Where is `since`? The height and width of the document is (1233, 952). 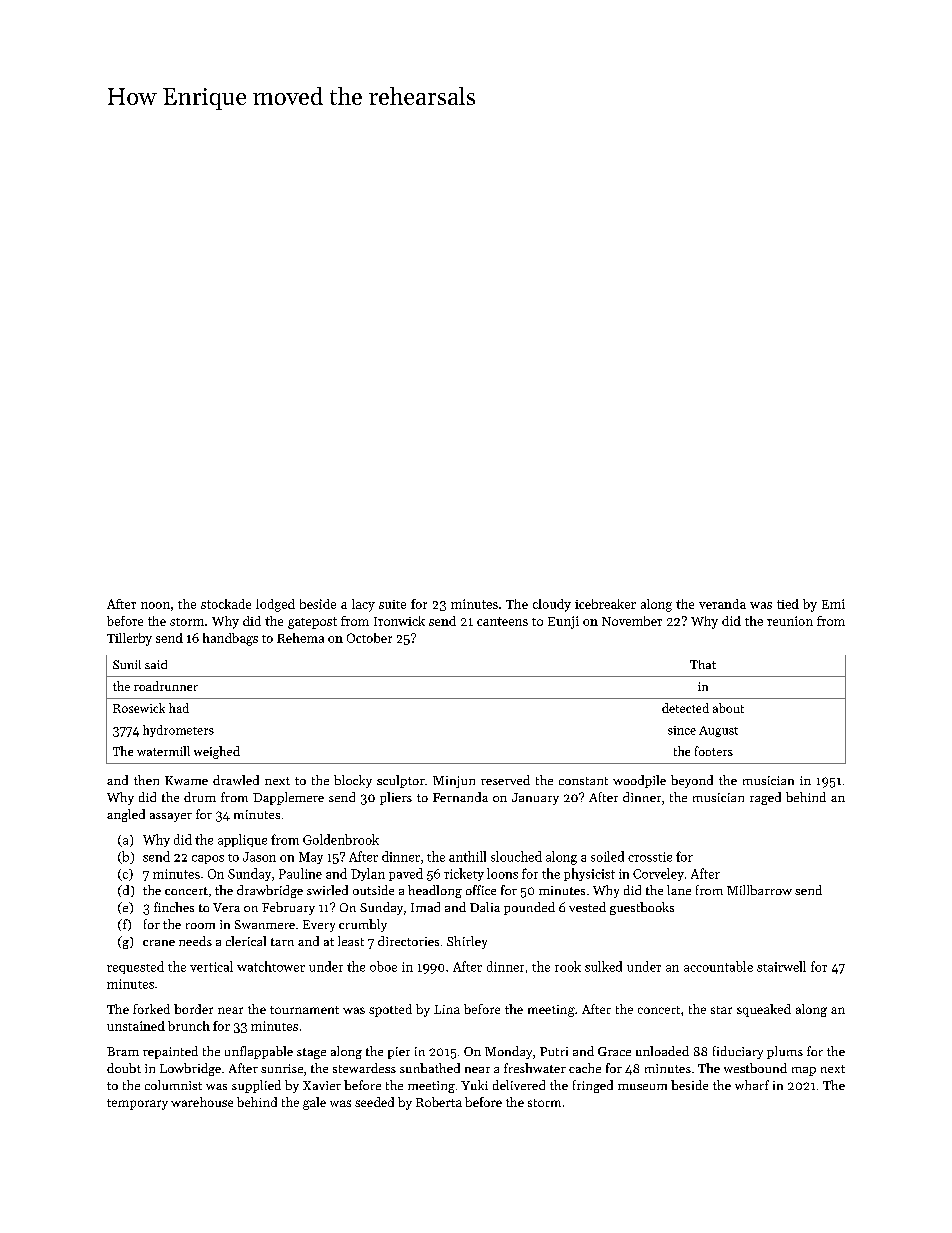
since is located at coordinates (682, 730).
